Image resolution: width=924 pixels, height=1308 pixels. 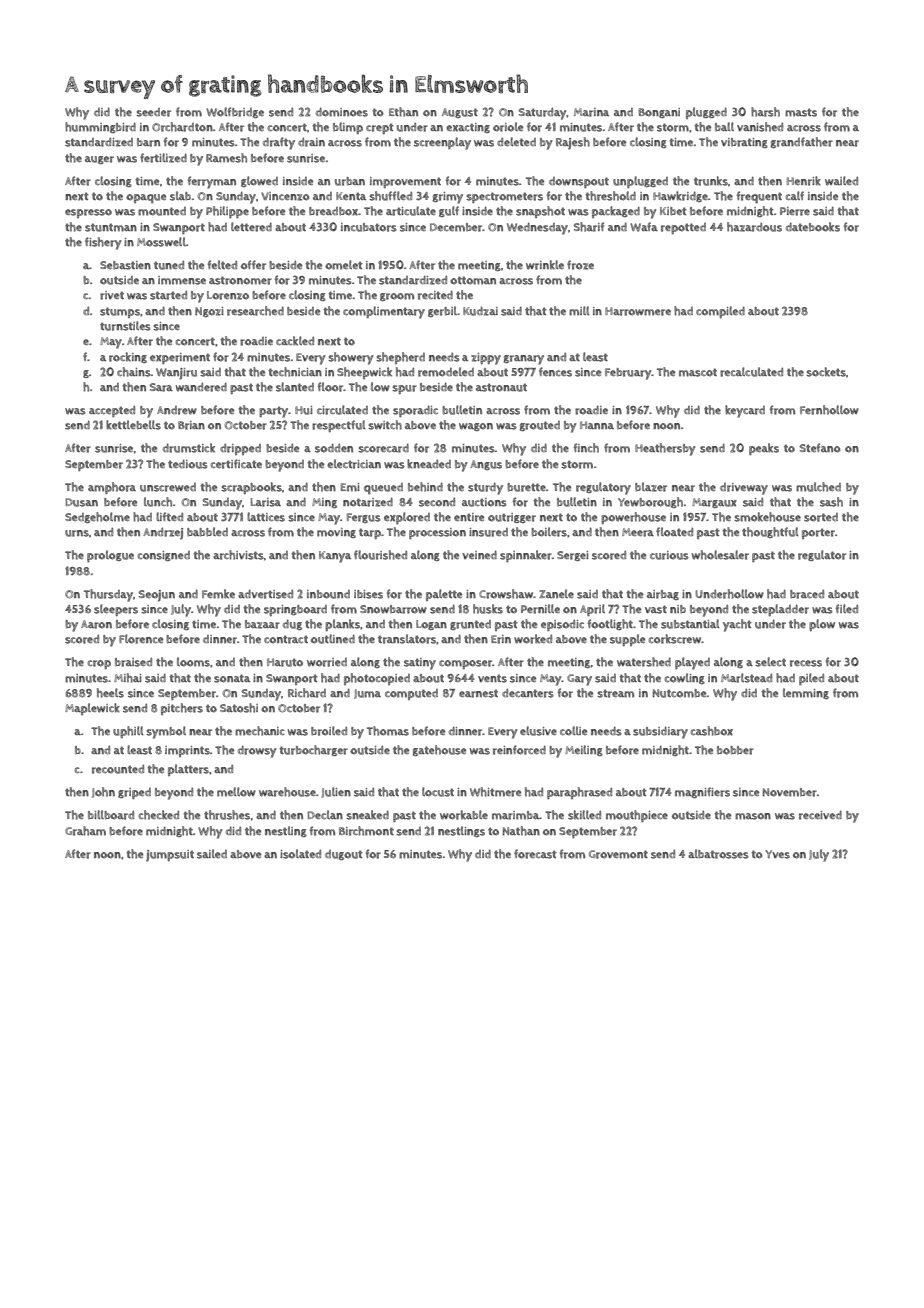 I want to click on ottoman, so click(x=473, y=280).
